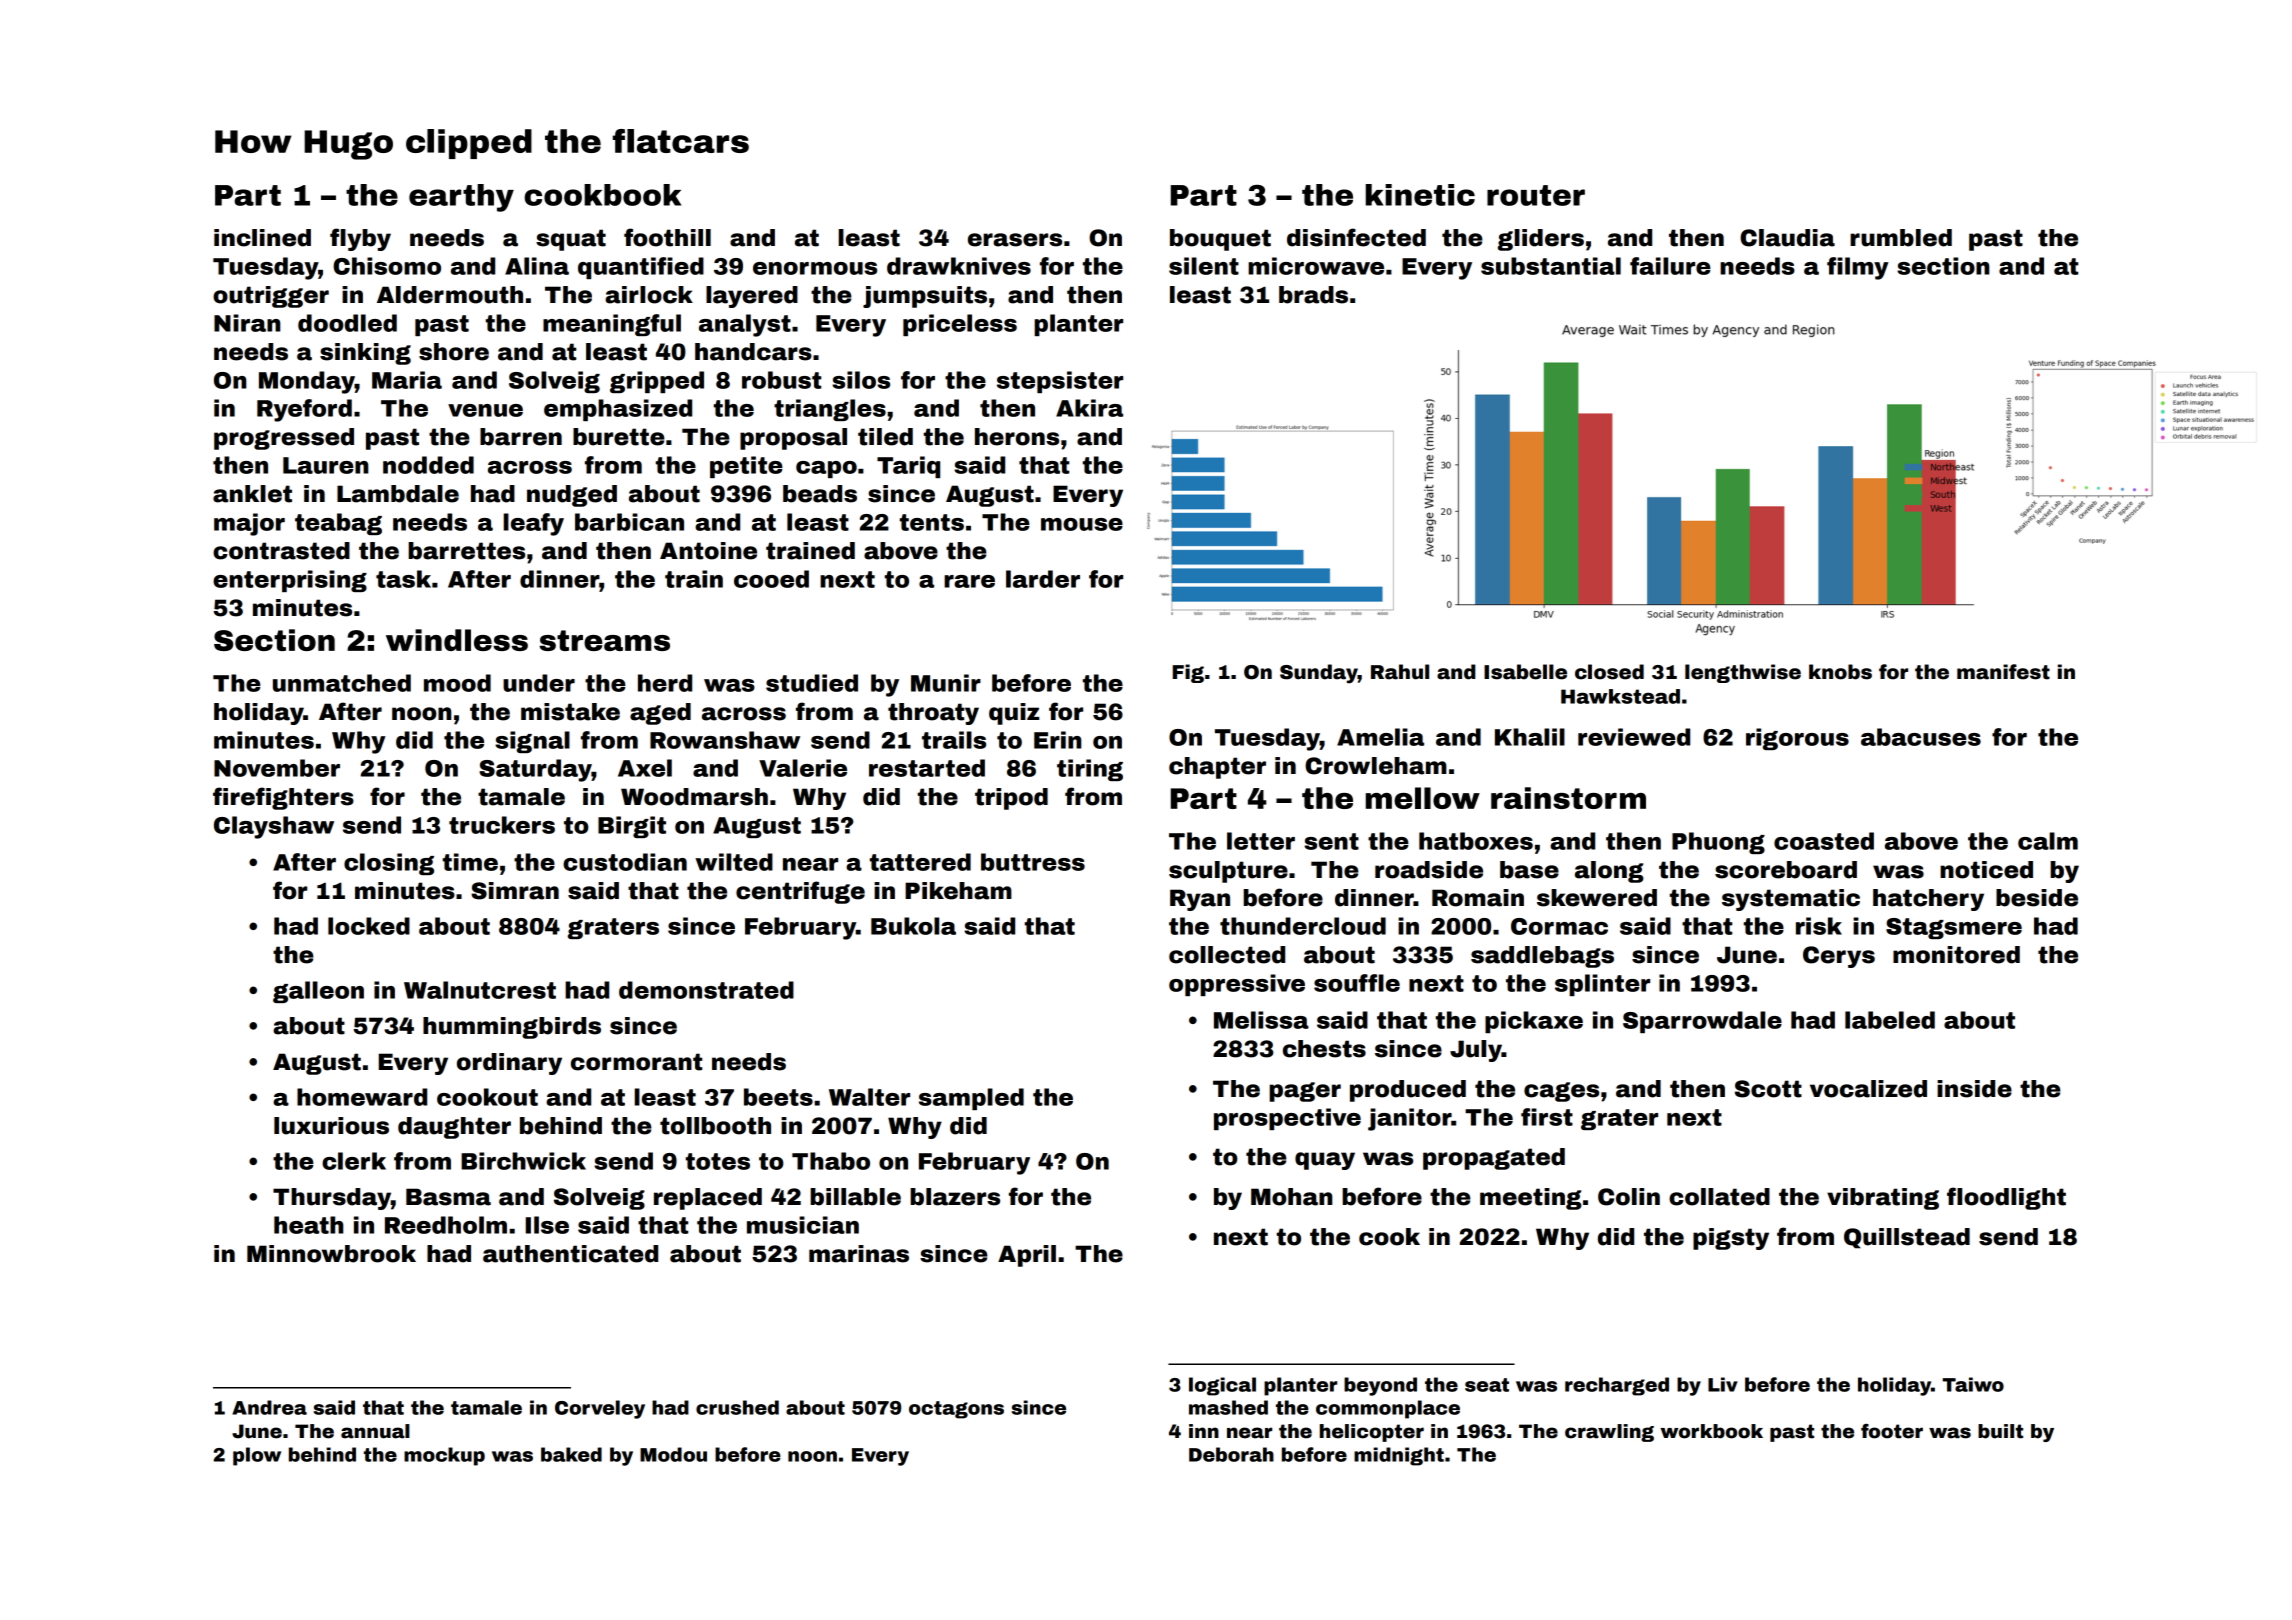 The height and width of the screenshot is (1620, 2292). I want to click on rare, so click(969, 581).
